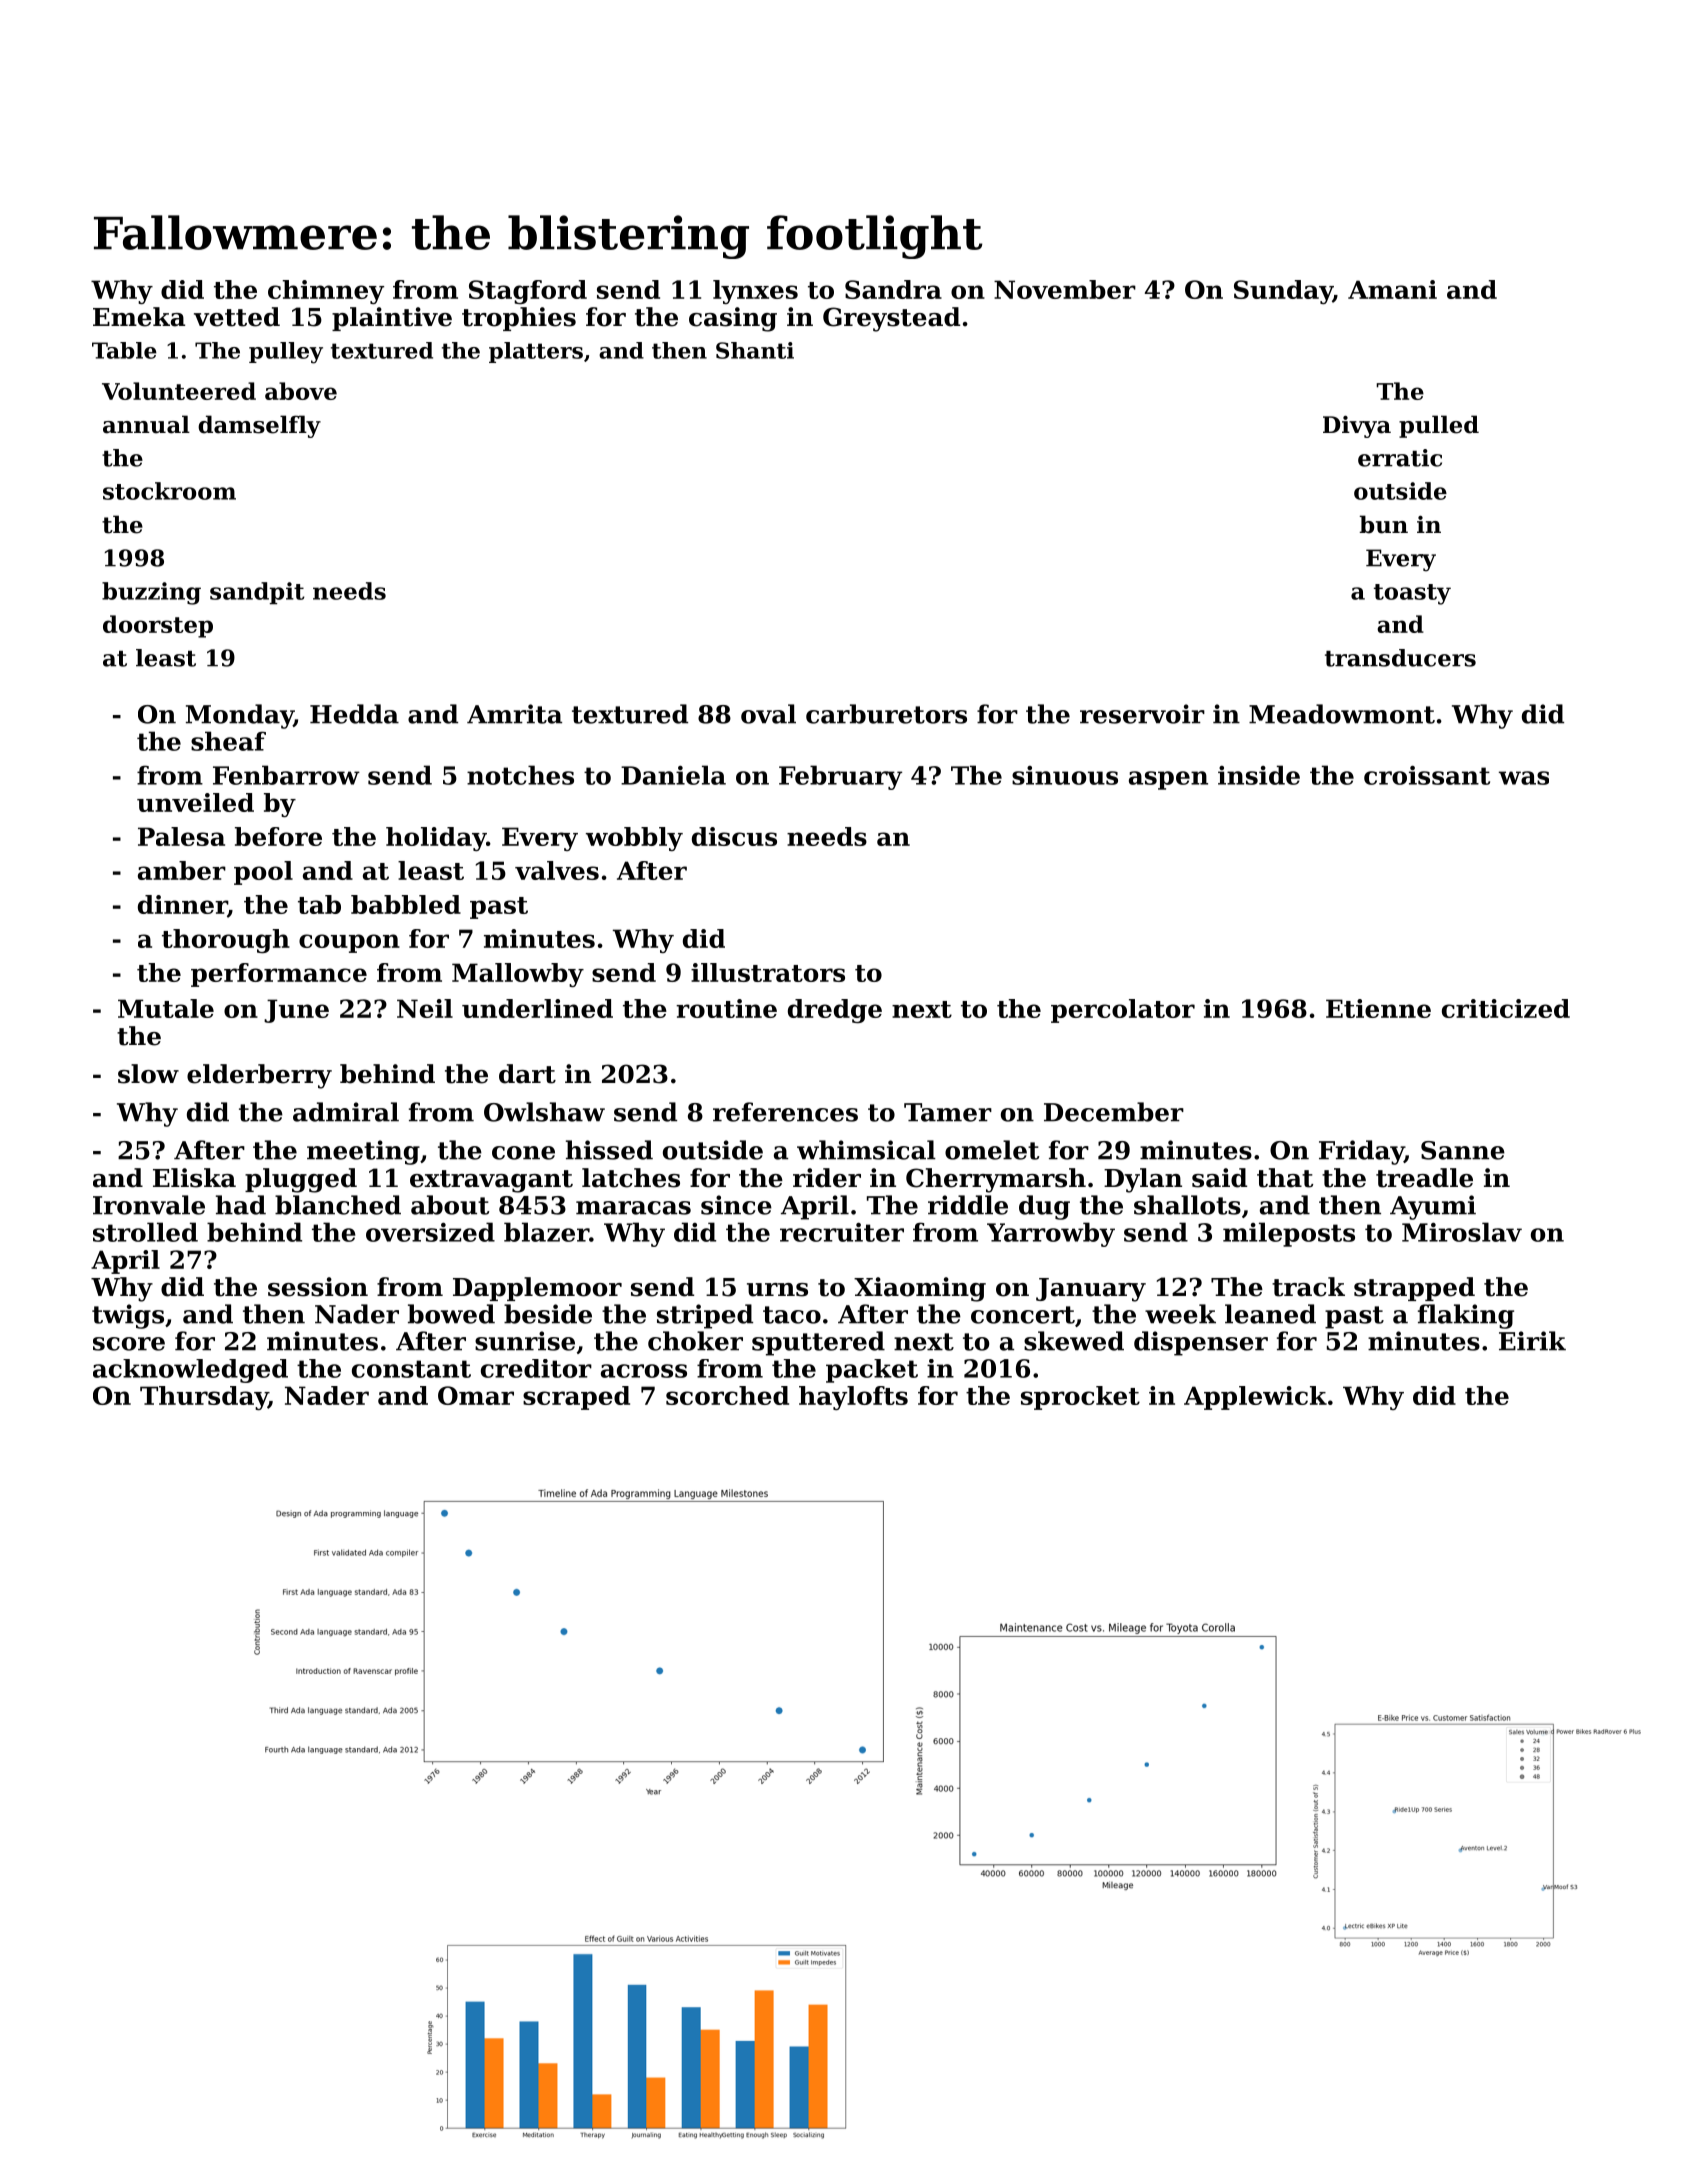 Image resolution: width=1683 pixels, height=2178 pixels. I want to click on Hedda, so click(354, 714).
